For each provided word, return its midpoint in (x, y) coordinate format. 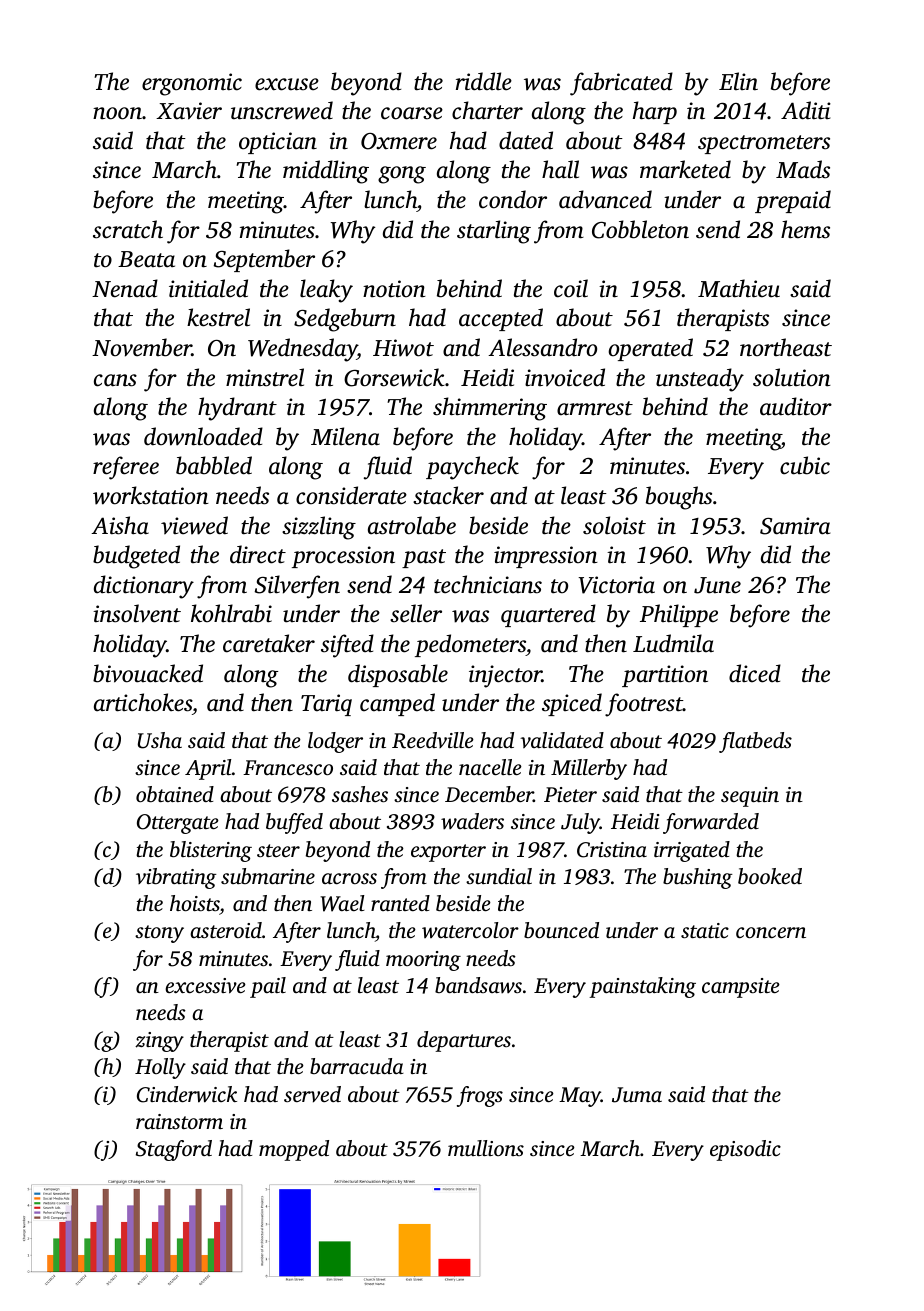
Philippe (679, 615)
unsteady (700, 380)
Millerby (589, 769)
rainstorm (179, 1121)
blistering (211, 851)
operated (650, 349)
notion (394, 289)
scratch (128, 229)
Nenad (125, 288)
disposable (398, 675)
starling (494, 232)
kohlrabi (231, 613)
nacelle (490, 767)
